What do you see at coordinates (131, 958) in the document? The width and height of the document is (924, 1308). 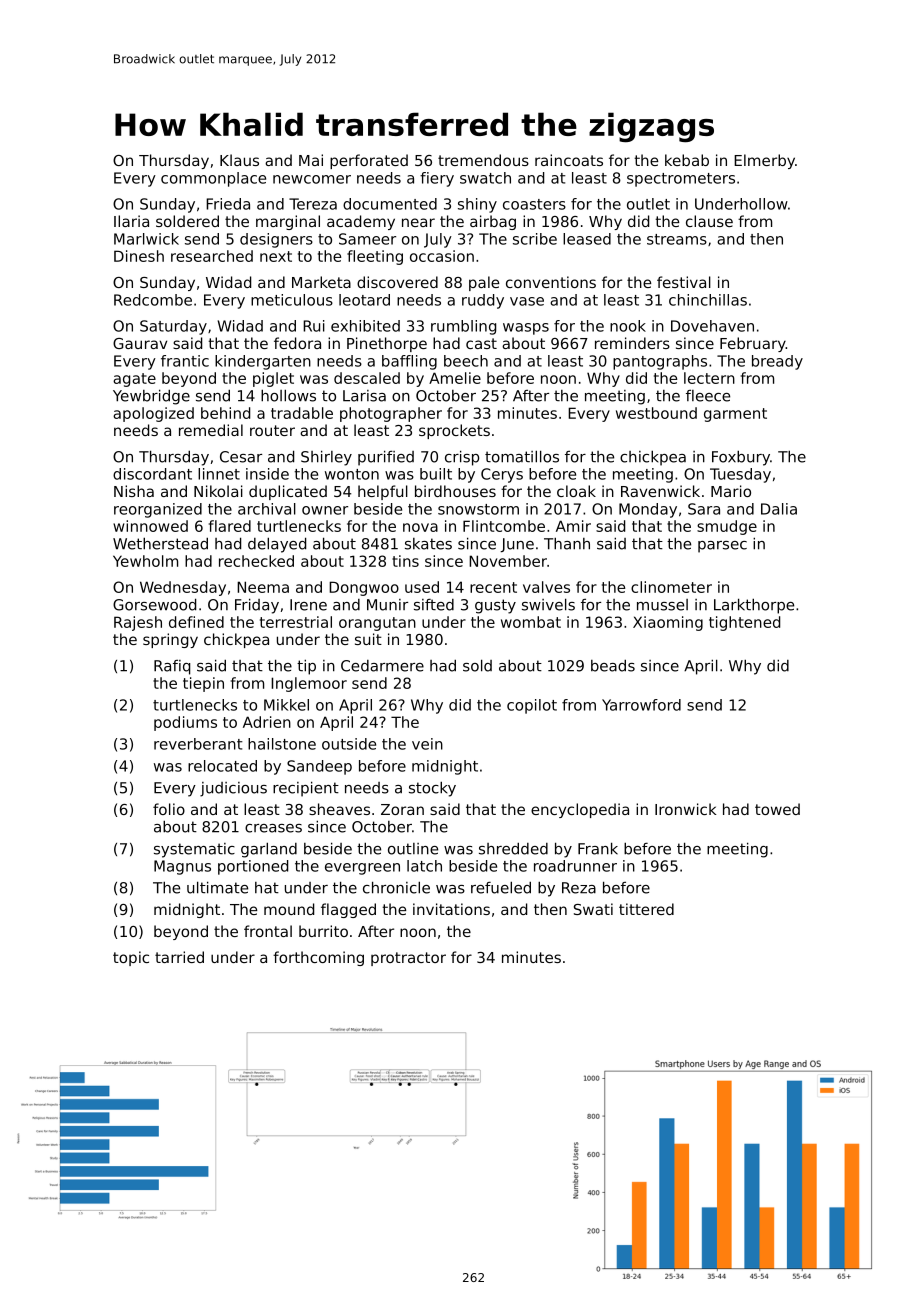 I see `topic` at bounding box center [131, 958].
